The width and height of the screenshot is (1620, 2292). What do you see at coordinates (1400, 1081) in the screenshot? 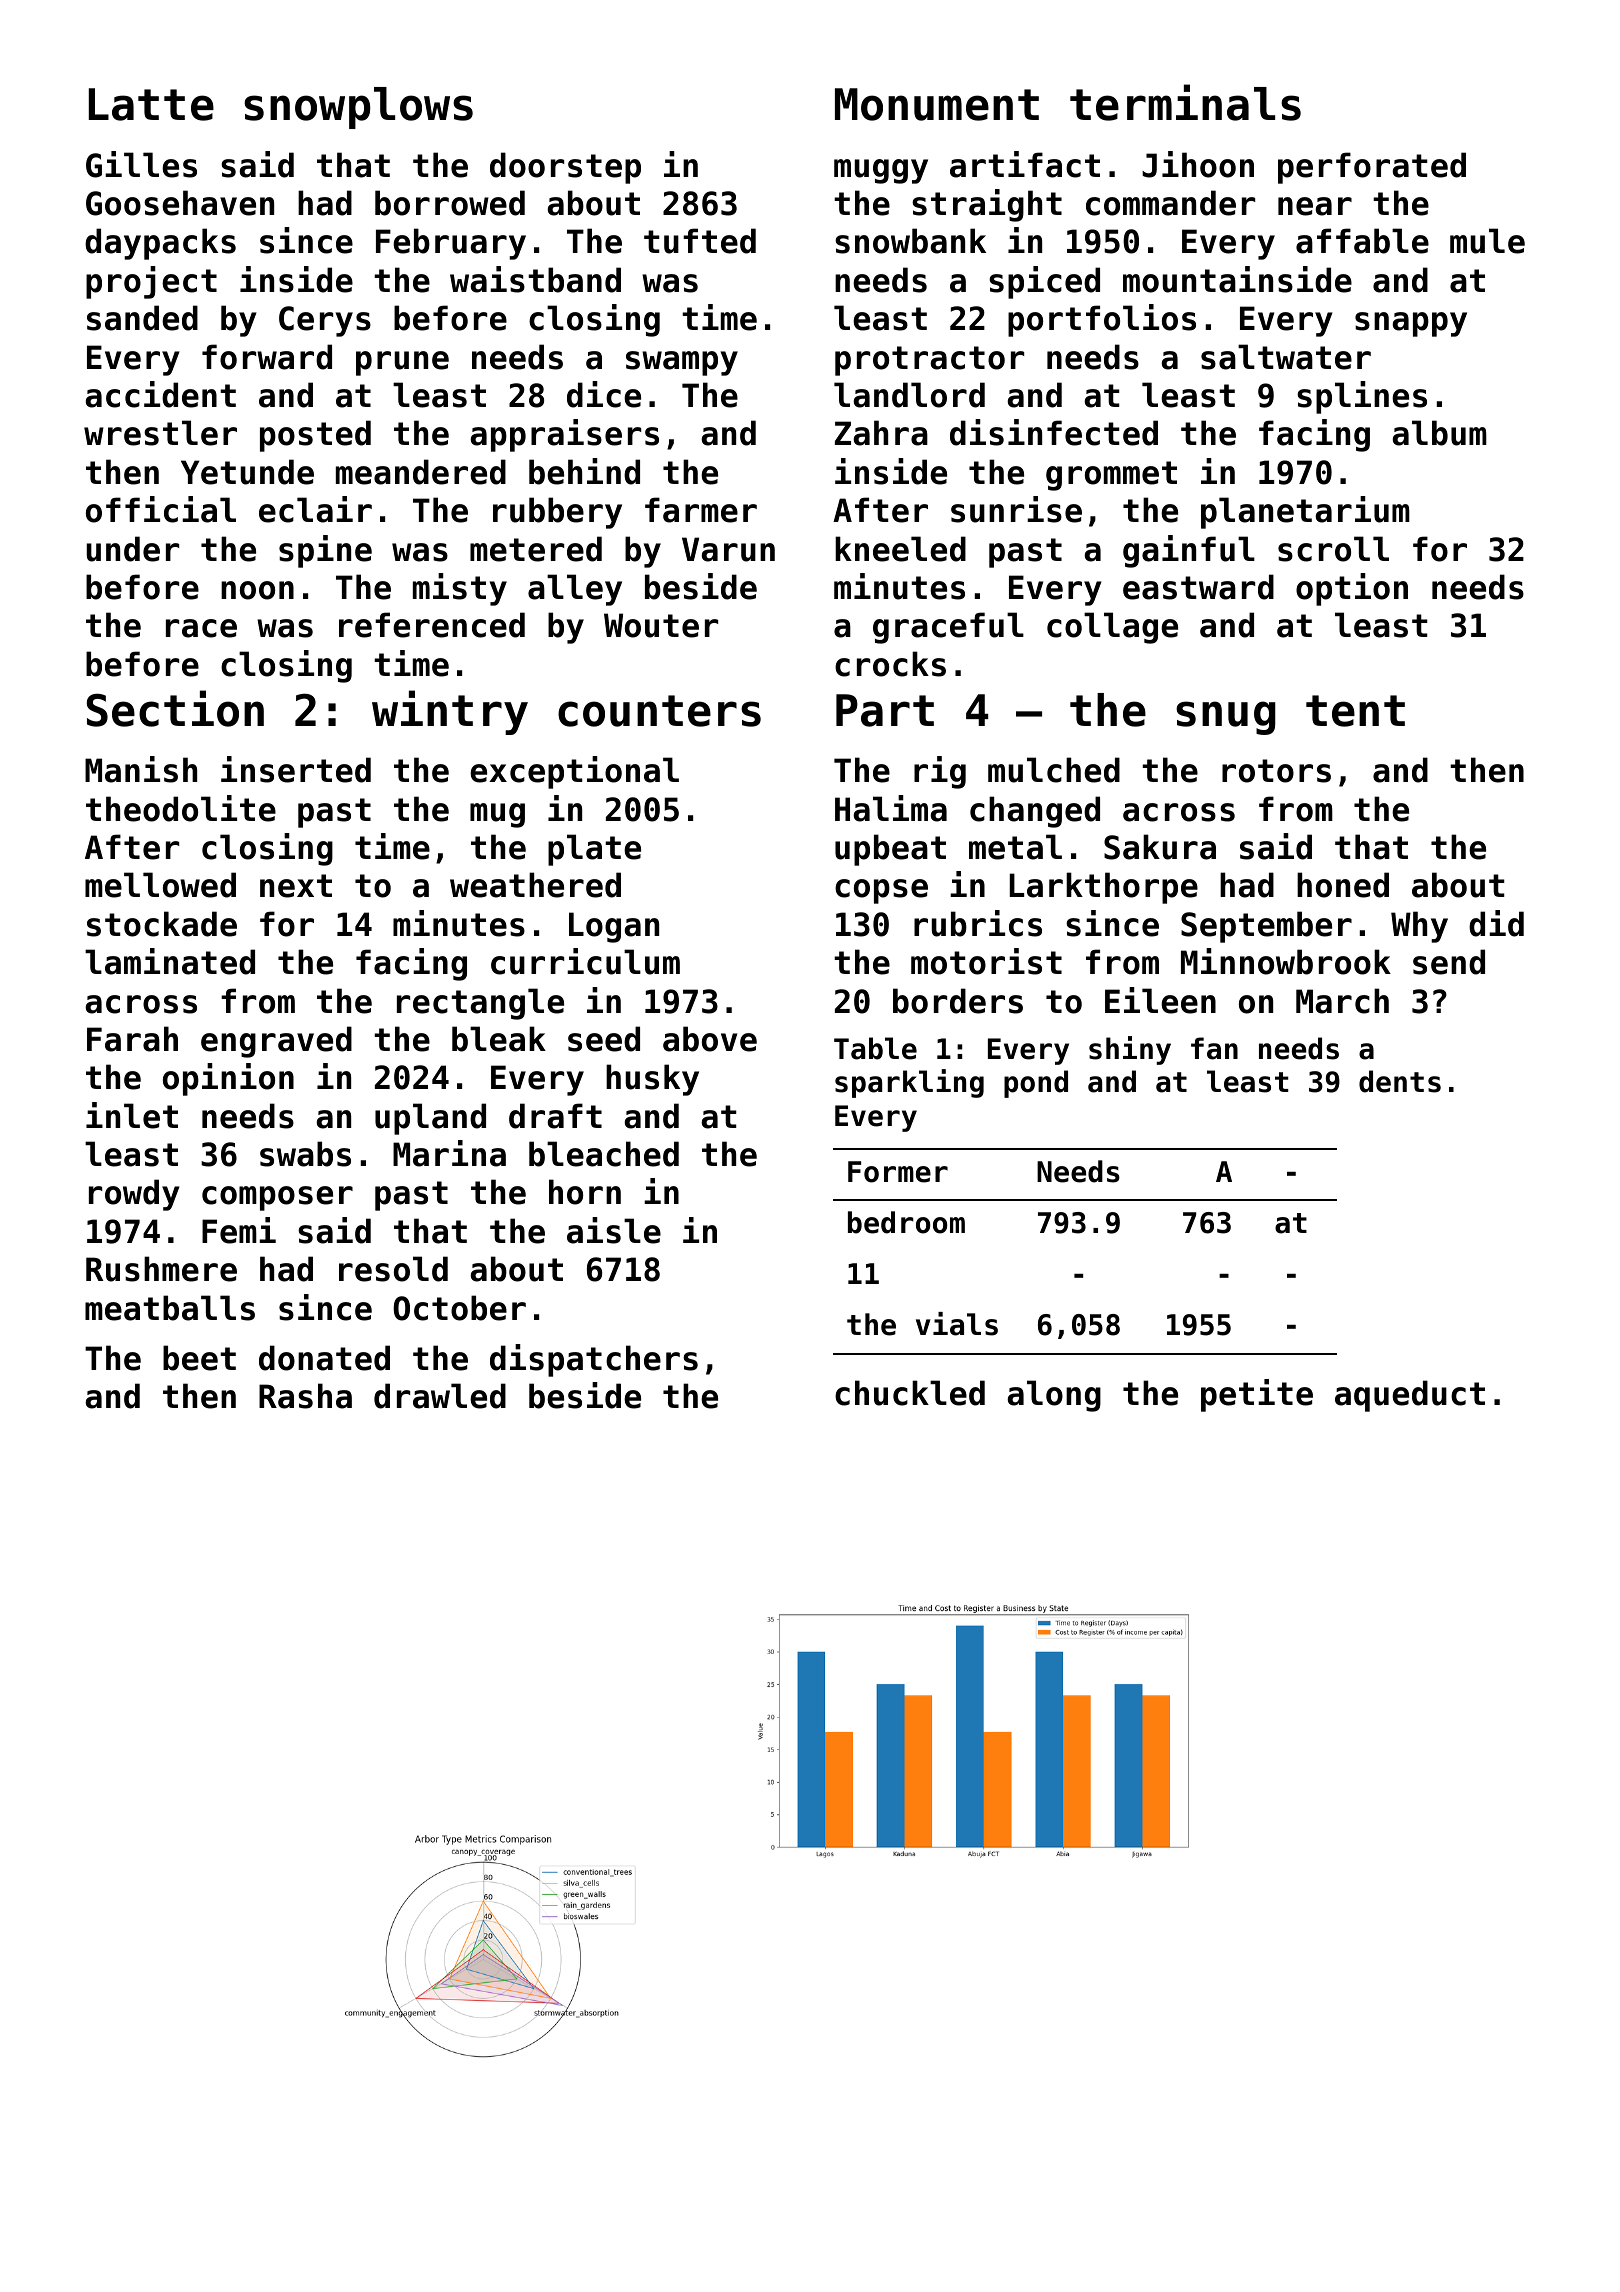
I see `dents` at bounding box center [1400, 1081].
